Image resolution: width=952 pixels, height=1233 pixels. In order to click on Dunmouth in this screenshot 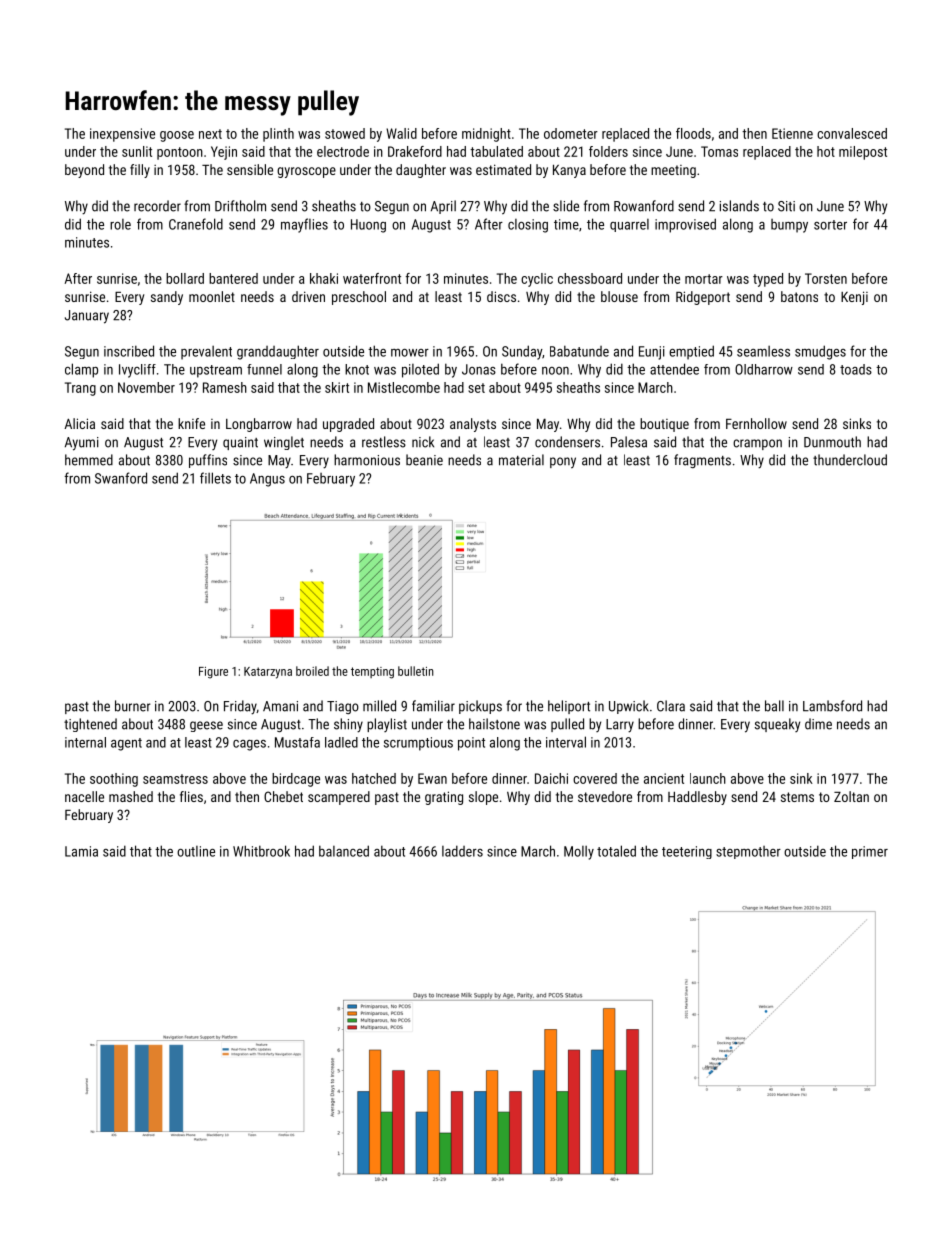, I will do `click(832, 442)`.
